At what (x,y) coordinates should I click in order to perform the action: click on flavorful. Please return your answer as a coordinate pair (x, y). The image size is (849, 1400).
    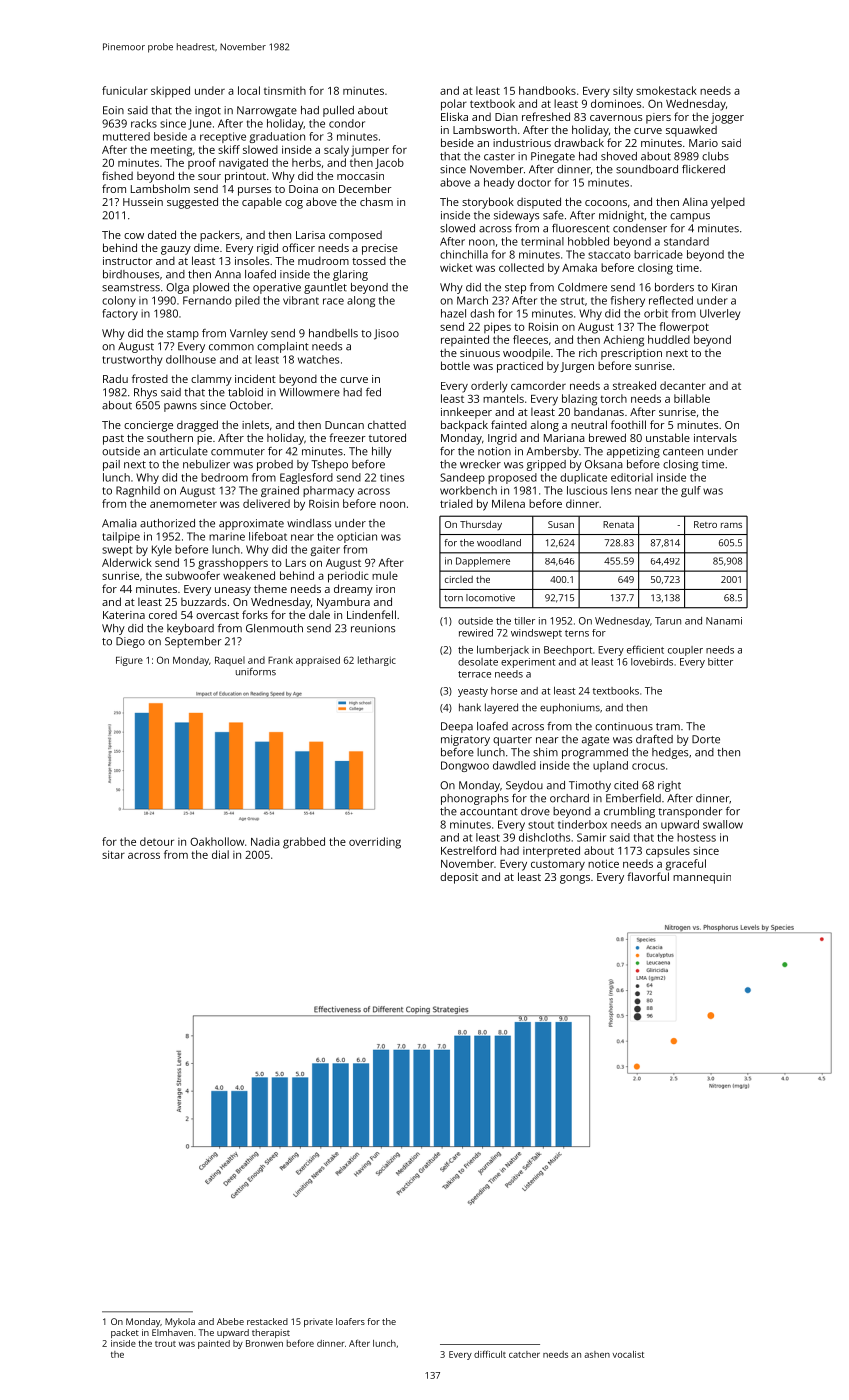
    Looking at the image, I should click on (648, 876).
